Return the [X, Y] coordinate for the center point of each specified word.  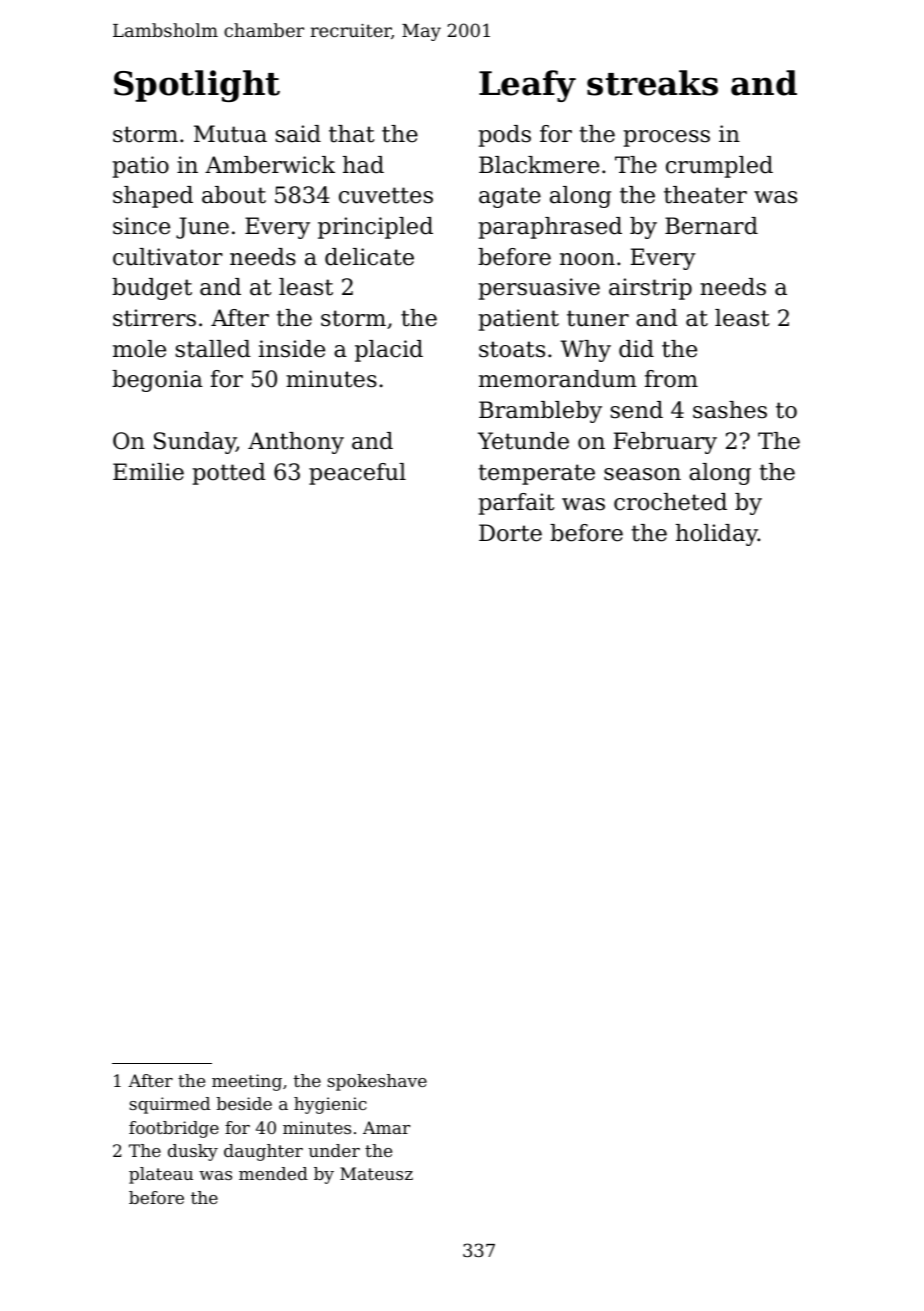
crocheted [670, 502]
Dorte [510, 533]
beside [244, 1103]
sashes [730, 410]
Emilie [148, 472]
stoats [512, 349]
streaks [652, 83]
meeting [247, 1082]
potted [229, 474]
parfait [516, 504]
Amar [386, 1127]
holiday [717, 535]
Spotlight [197, 86]
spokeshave [377, 1082]
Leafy [527, 86]
